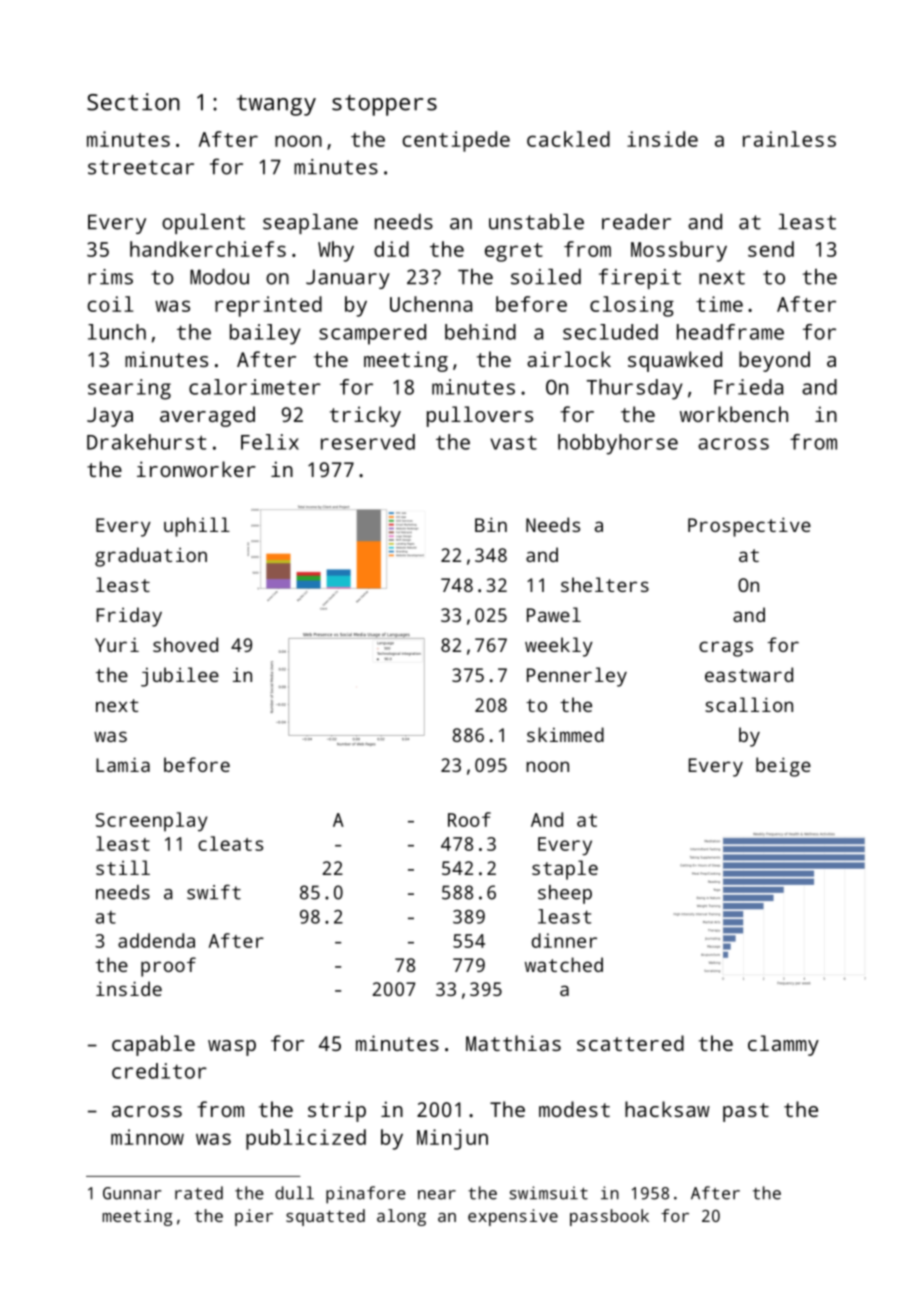 This screenshot has height=1314, width=924. Describe the element at coordinates (325, 1217) in the screenshot. I see `squatted` at that location.
